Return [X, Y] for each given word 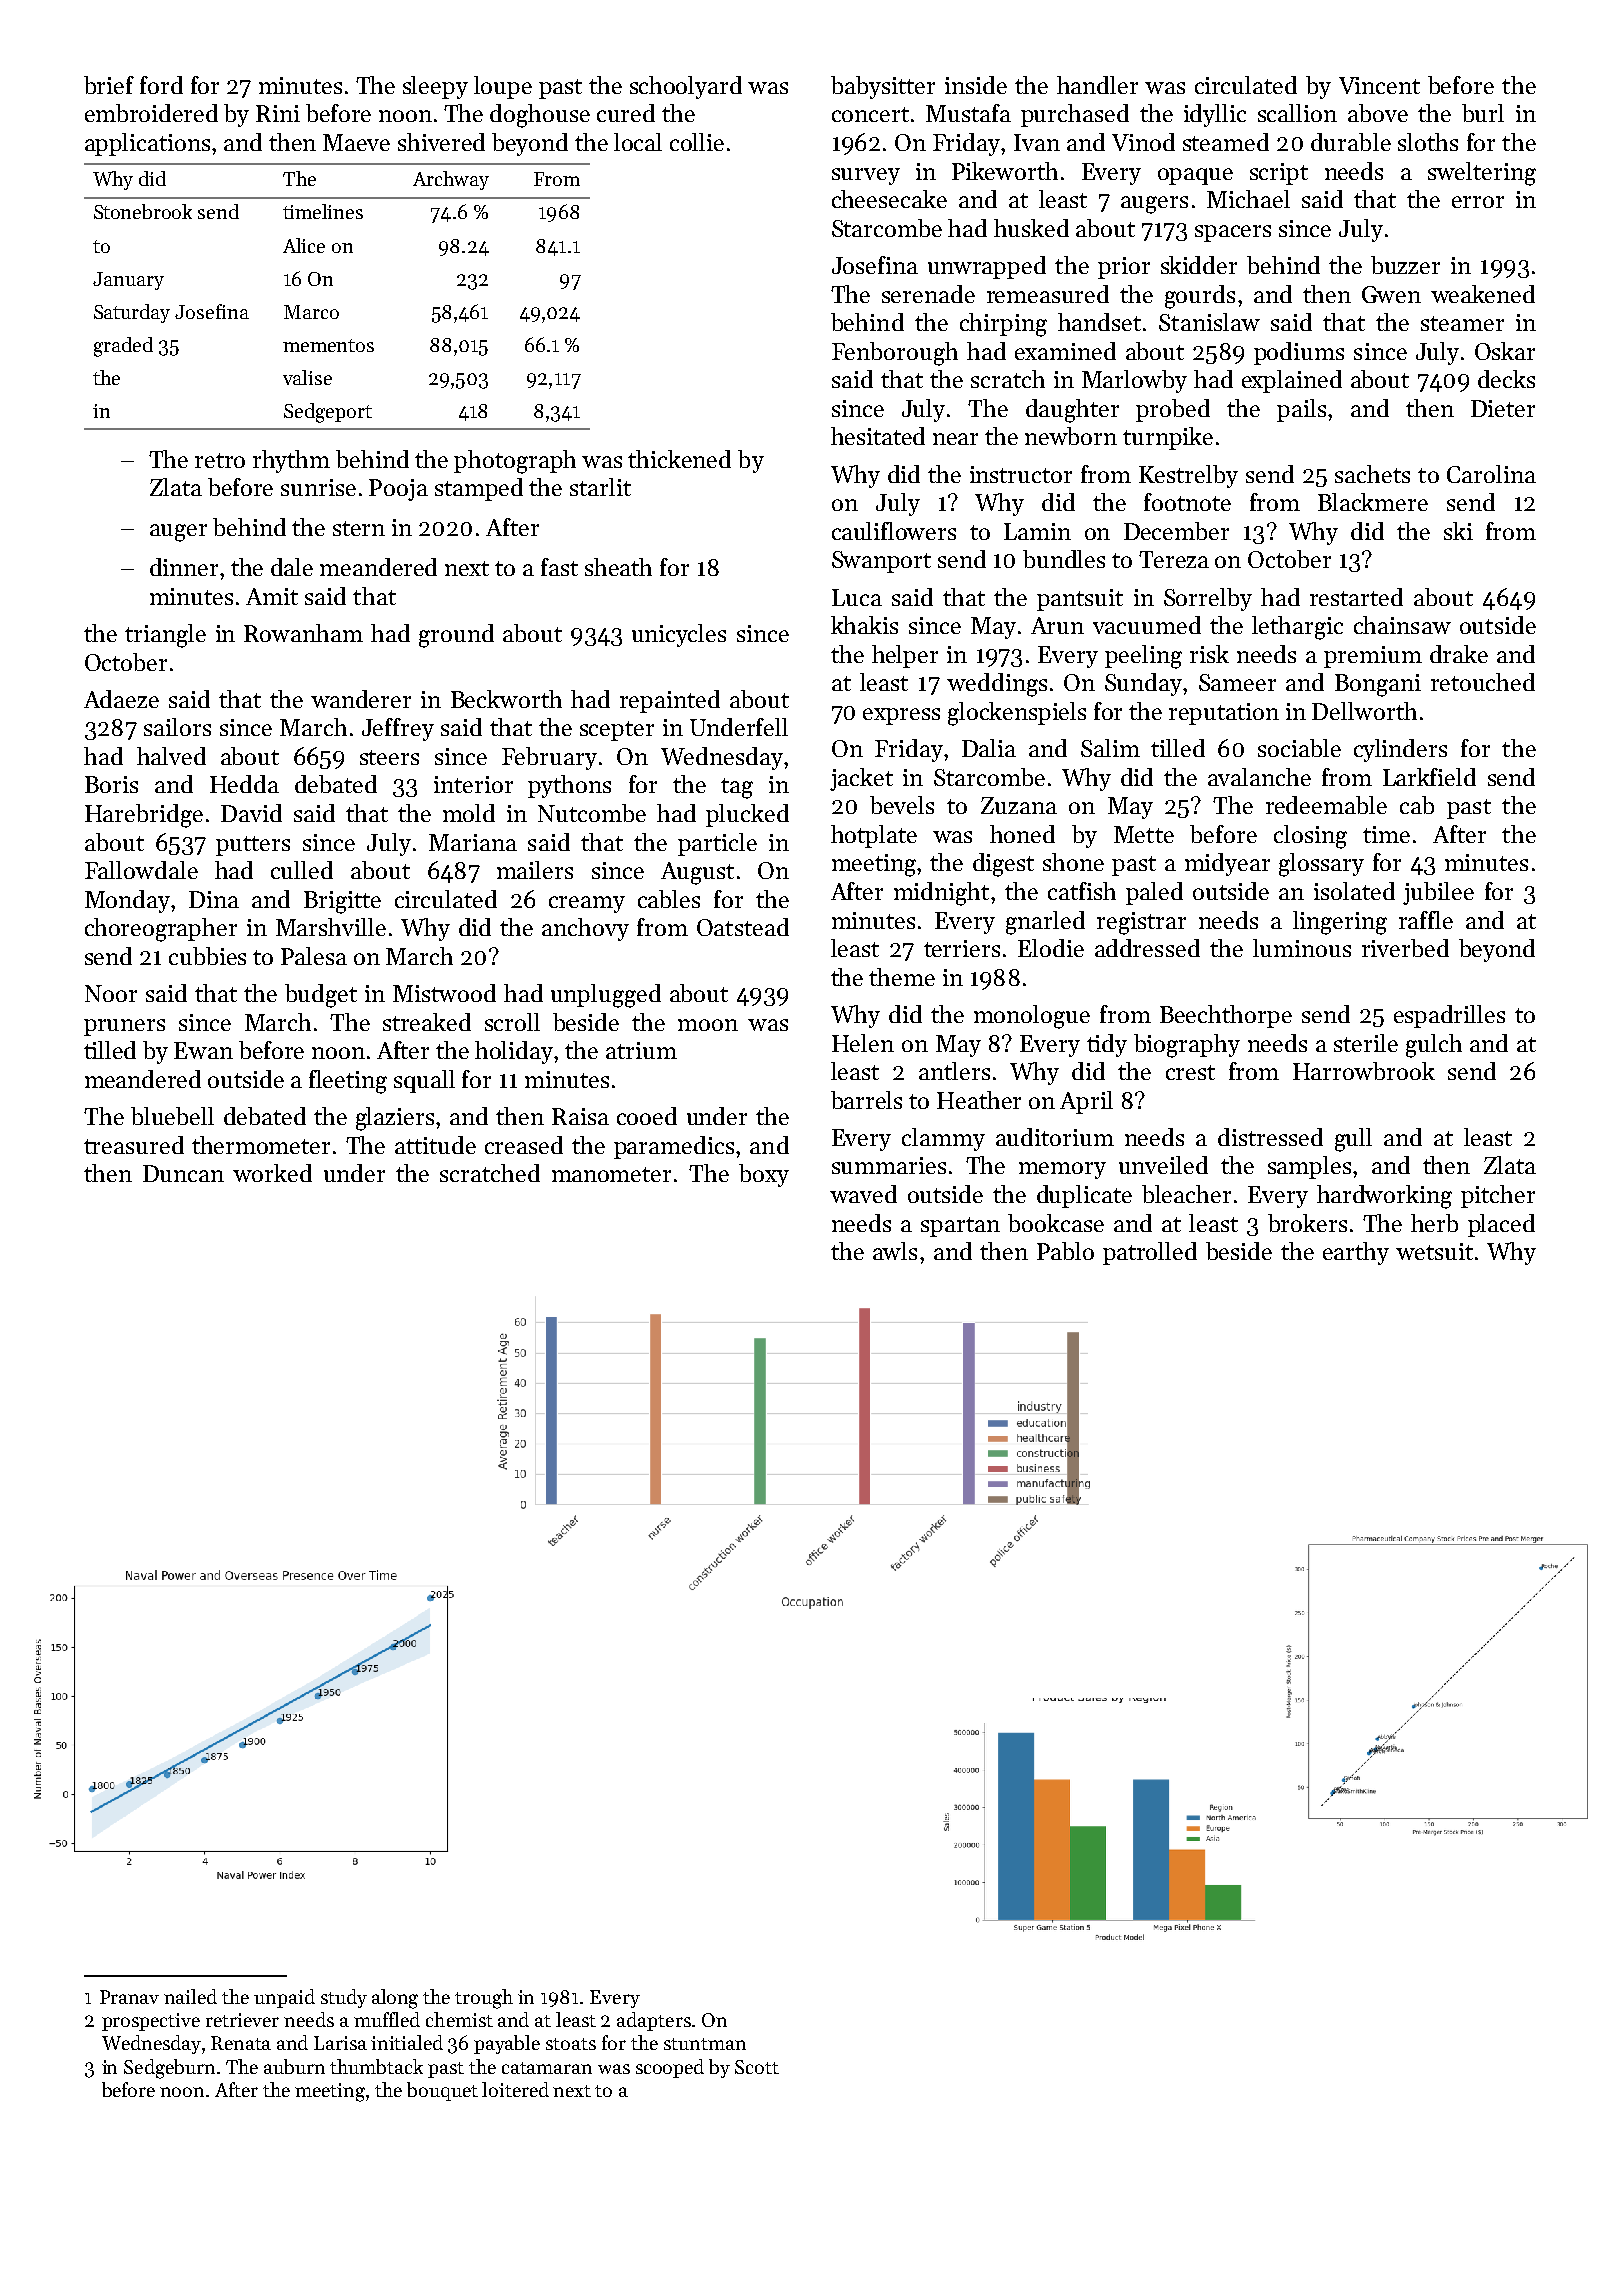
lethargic [1297, 628]
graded [123, 347]
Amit [272, 596]
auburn [294, 2066]
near [955, 439]
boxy [764, 1175]
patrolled [1150, 1253]
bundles [1064, 559]
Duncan [183, 1173]
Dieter [1503, 408]
